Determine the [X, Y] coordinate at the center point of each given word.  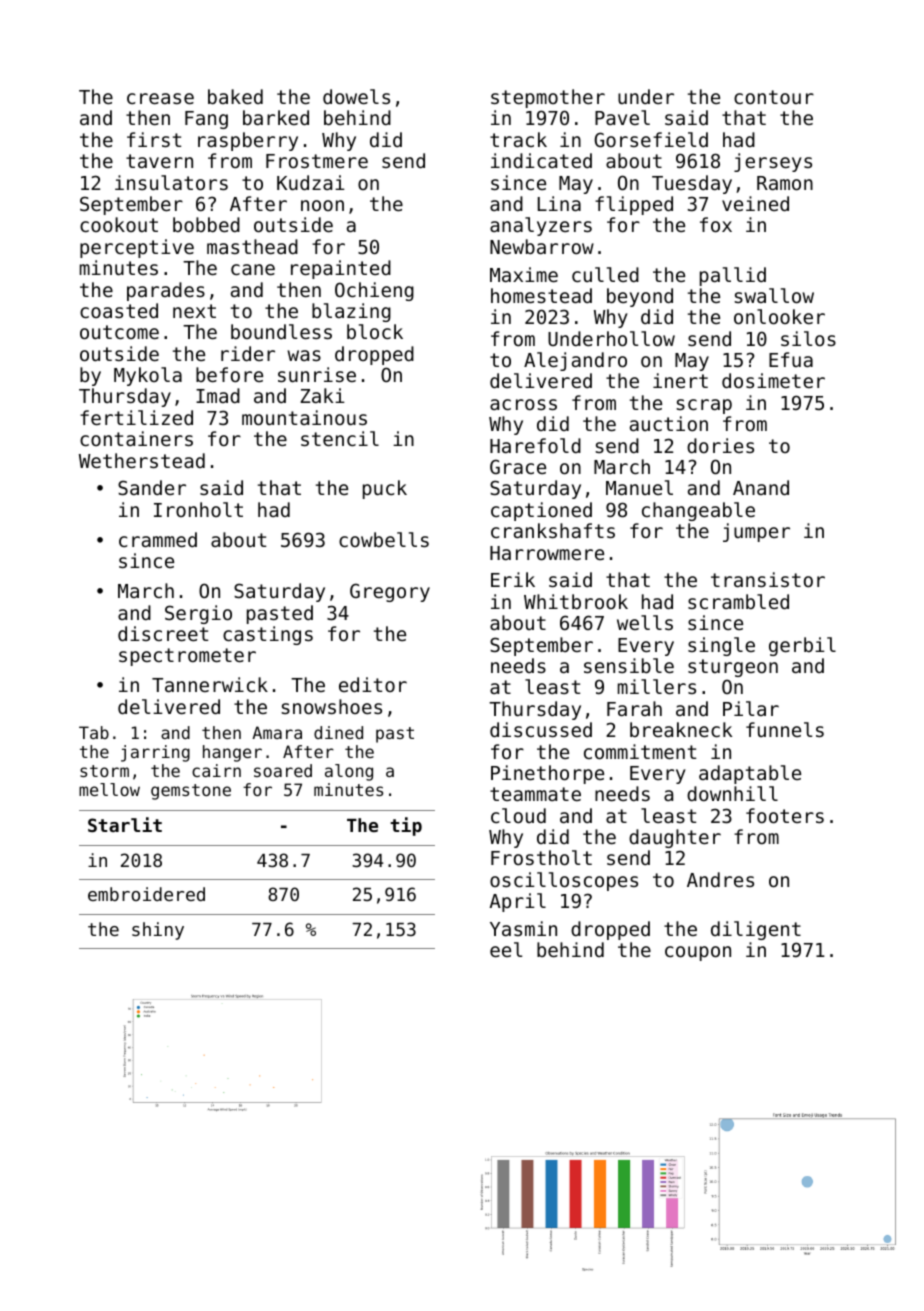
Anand [761, 487]
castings [268, 635]
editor [373, 684]
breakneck [681, 729]
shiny [158, 931]
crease [160, 98]
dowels [356, 96]
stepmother [548, 98]
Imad [218, 395]
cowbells [384, 539]
